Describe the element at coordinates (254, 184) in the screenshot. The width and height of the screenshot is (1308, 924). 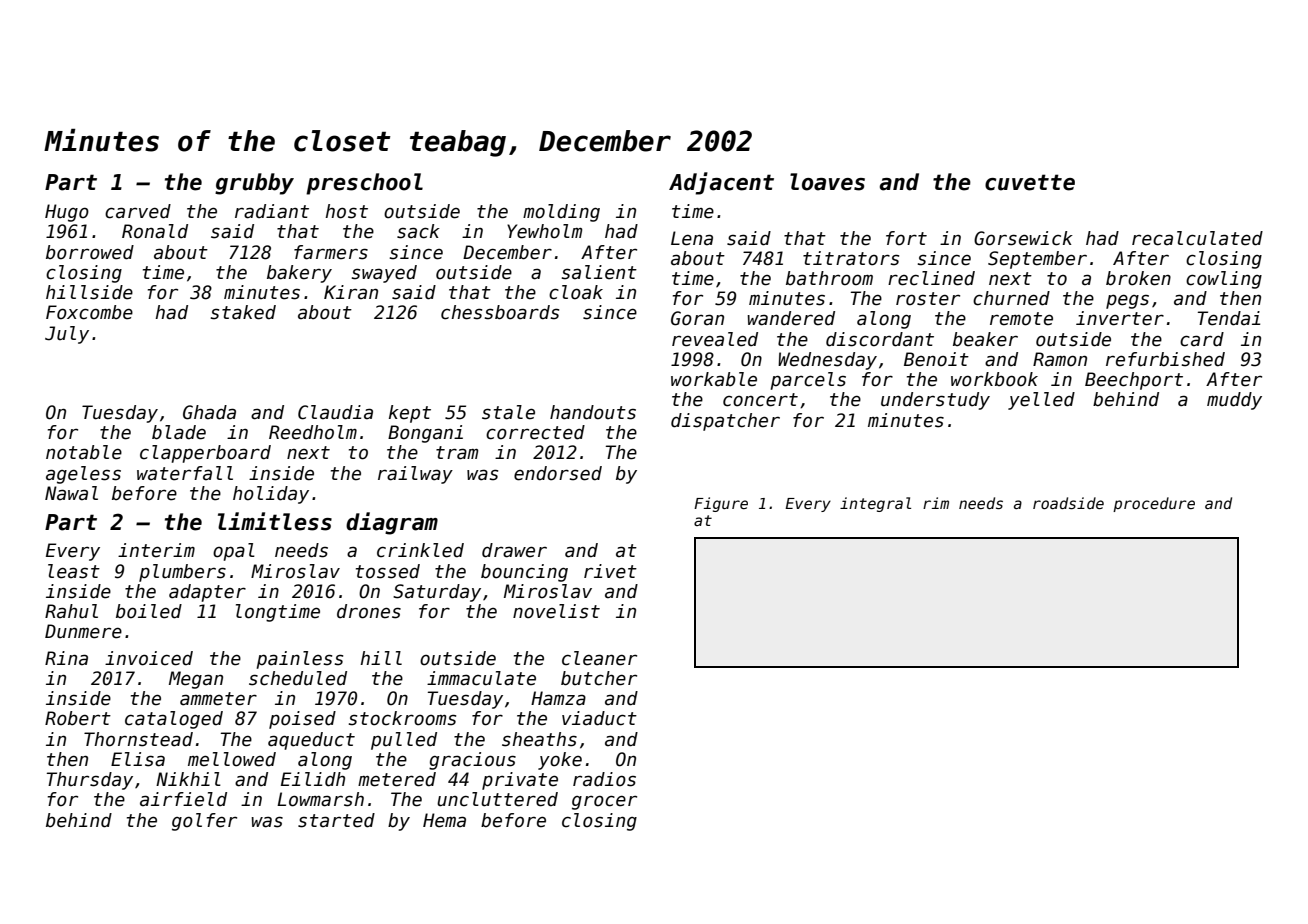
I see `grubby` at that location.
